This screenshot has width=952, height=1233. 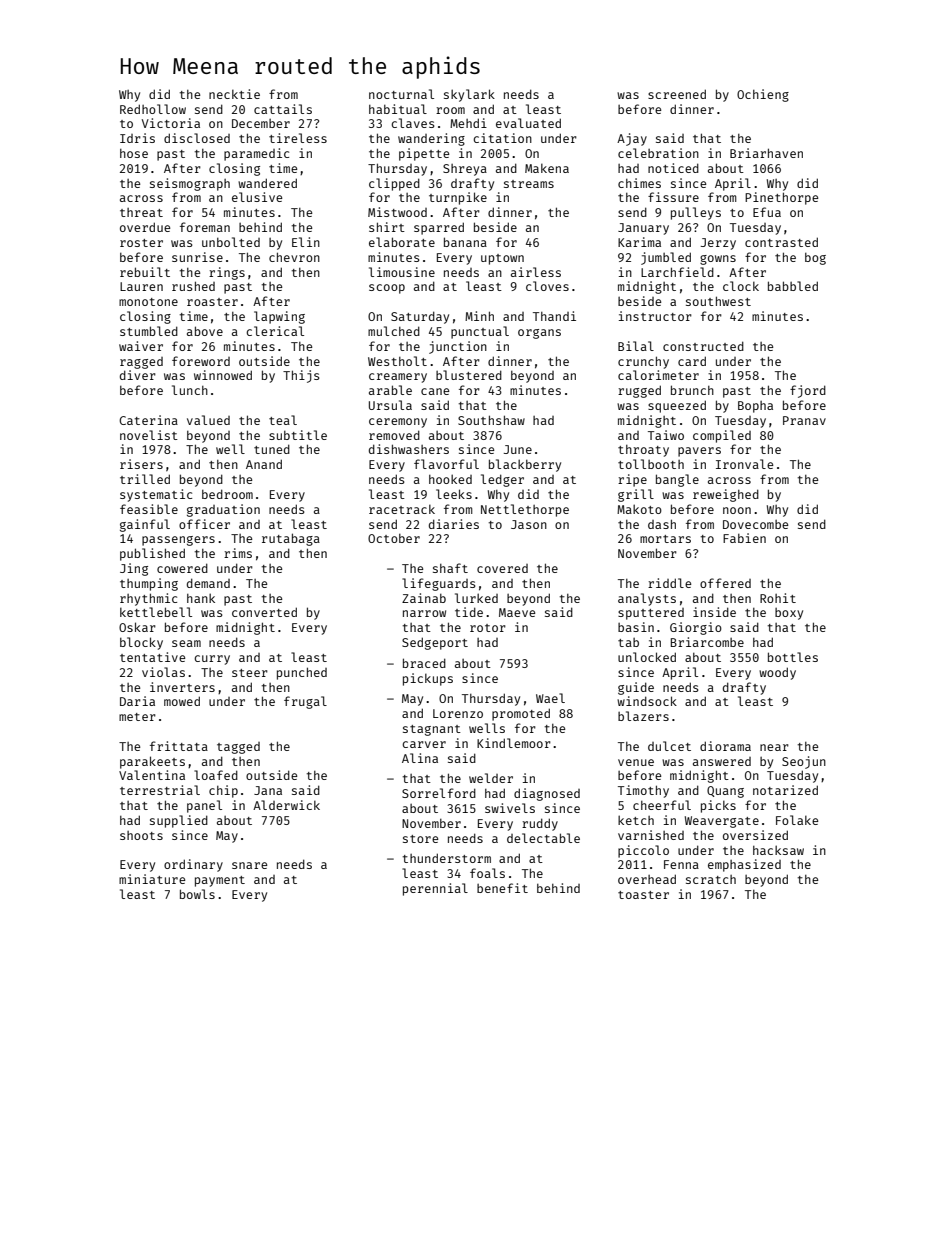 I want to click on Seojun, so click(x=804, y=762).
